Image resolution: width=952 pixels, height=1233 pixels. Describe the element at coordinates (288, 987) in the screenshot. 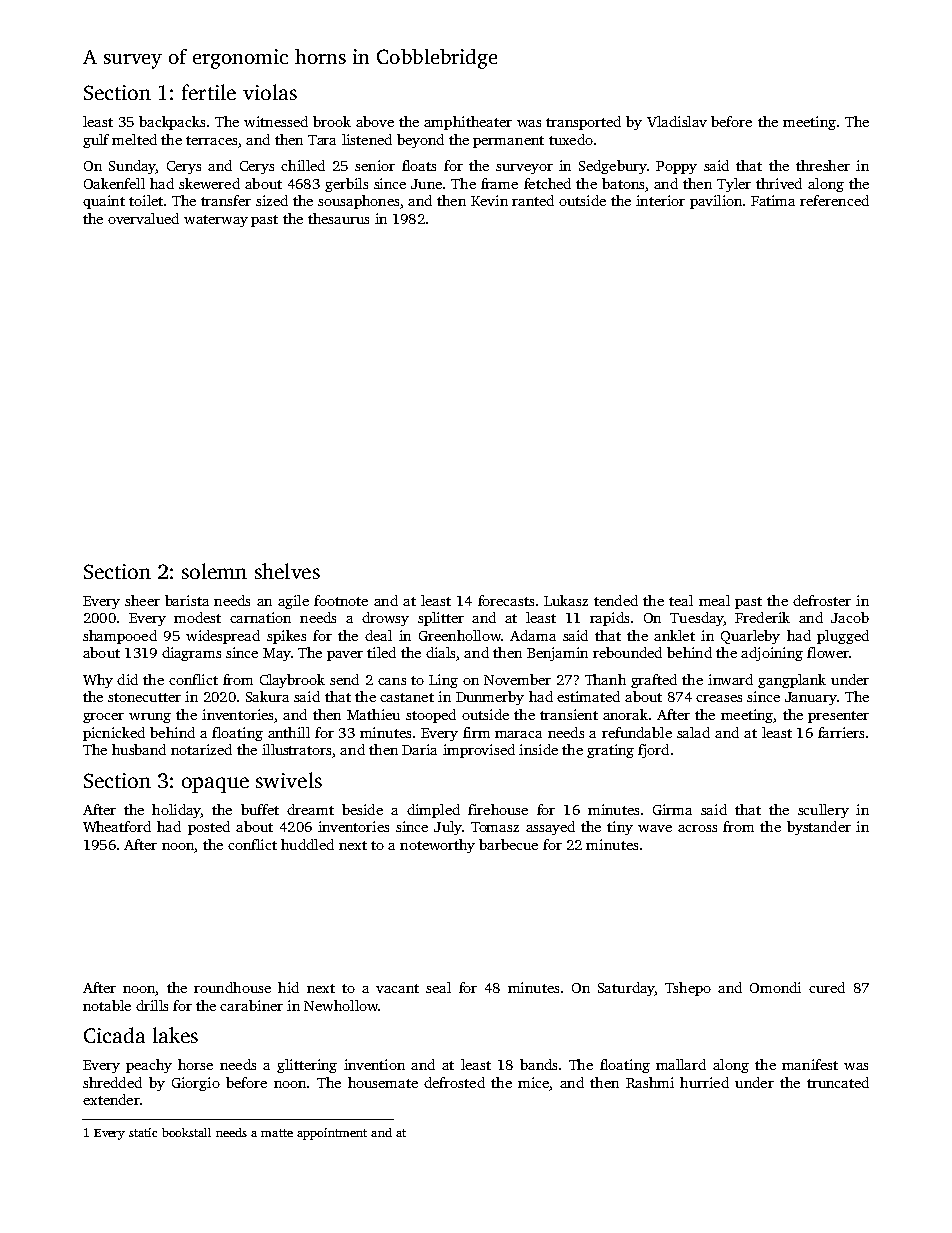

I see `hid` at that location.
